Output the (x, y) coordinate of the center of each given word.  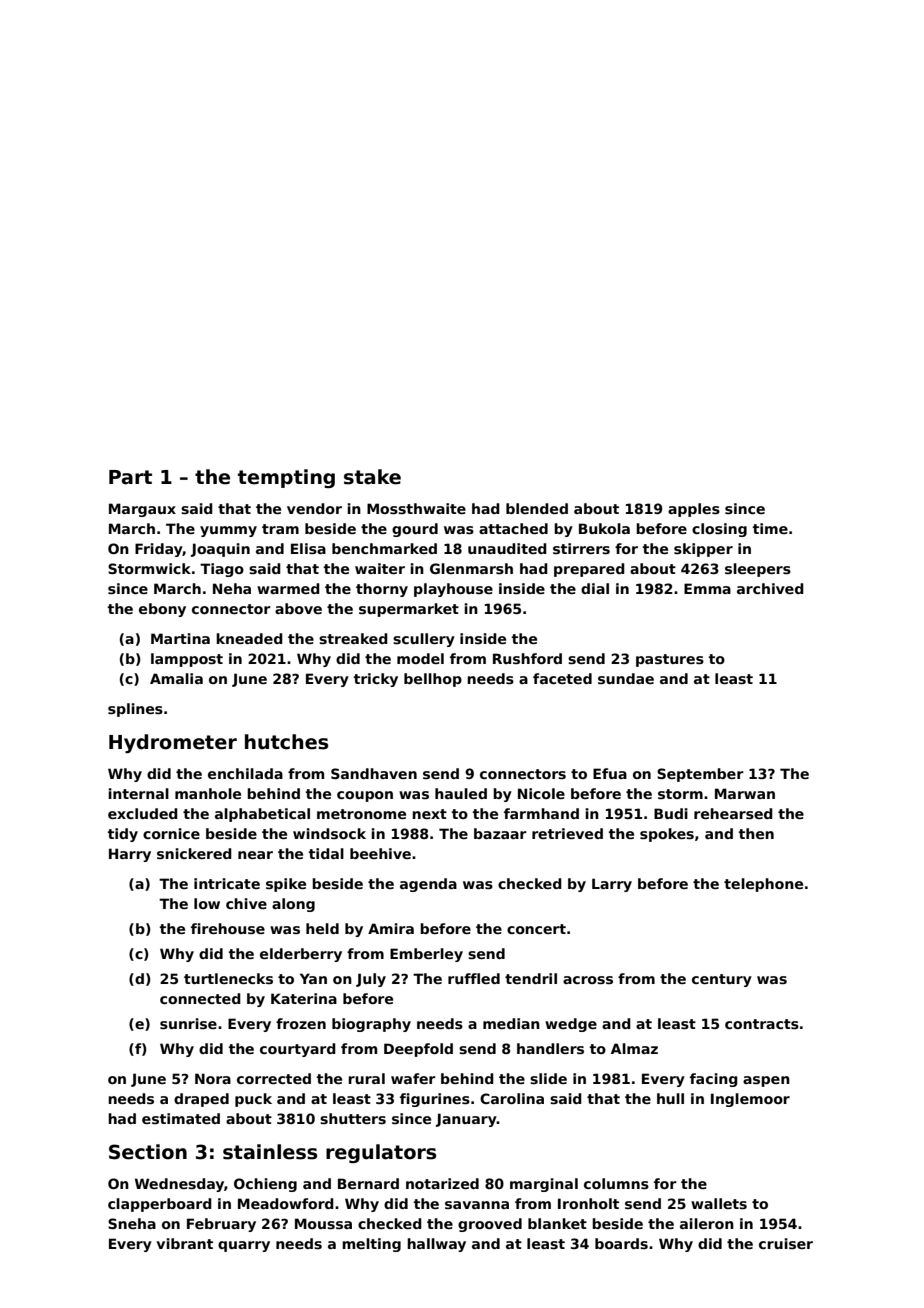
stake (372, 477)
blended (537, 508)
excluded (143, 813)
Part (130, 477)
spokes (667, 835)
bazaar (500, 833)
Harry (130, 855)
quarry (244, 1246)
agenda (428, 885)
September (700, 775)
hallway (436, 1245)
